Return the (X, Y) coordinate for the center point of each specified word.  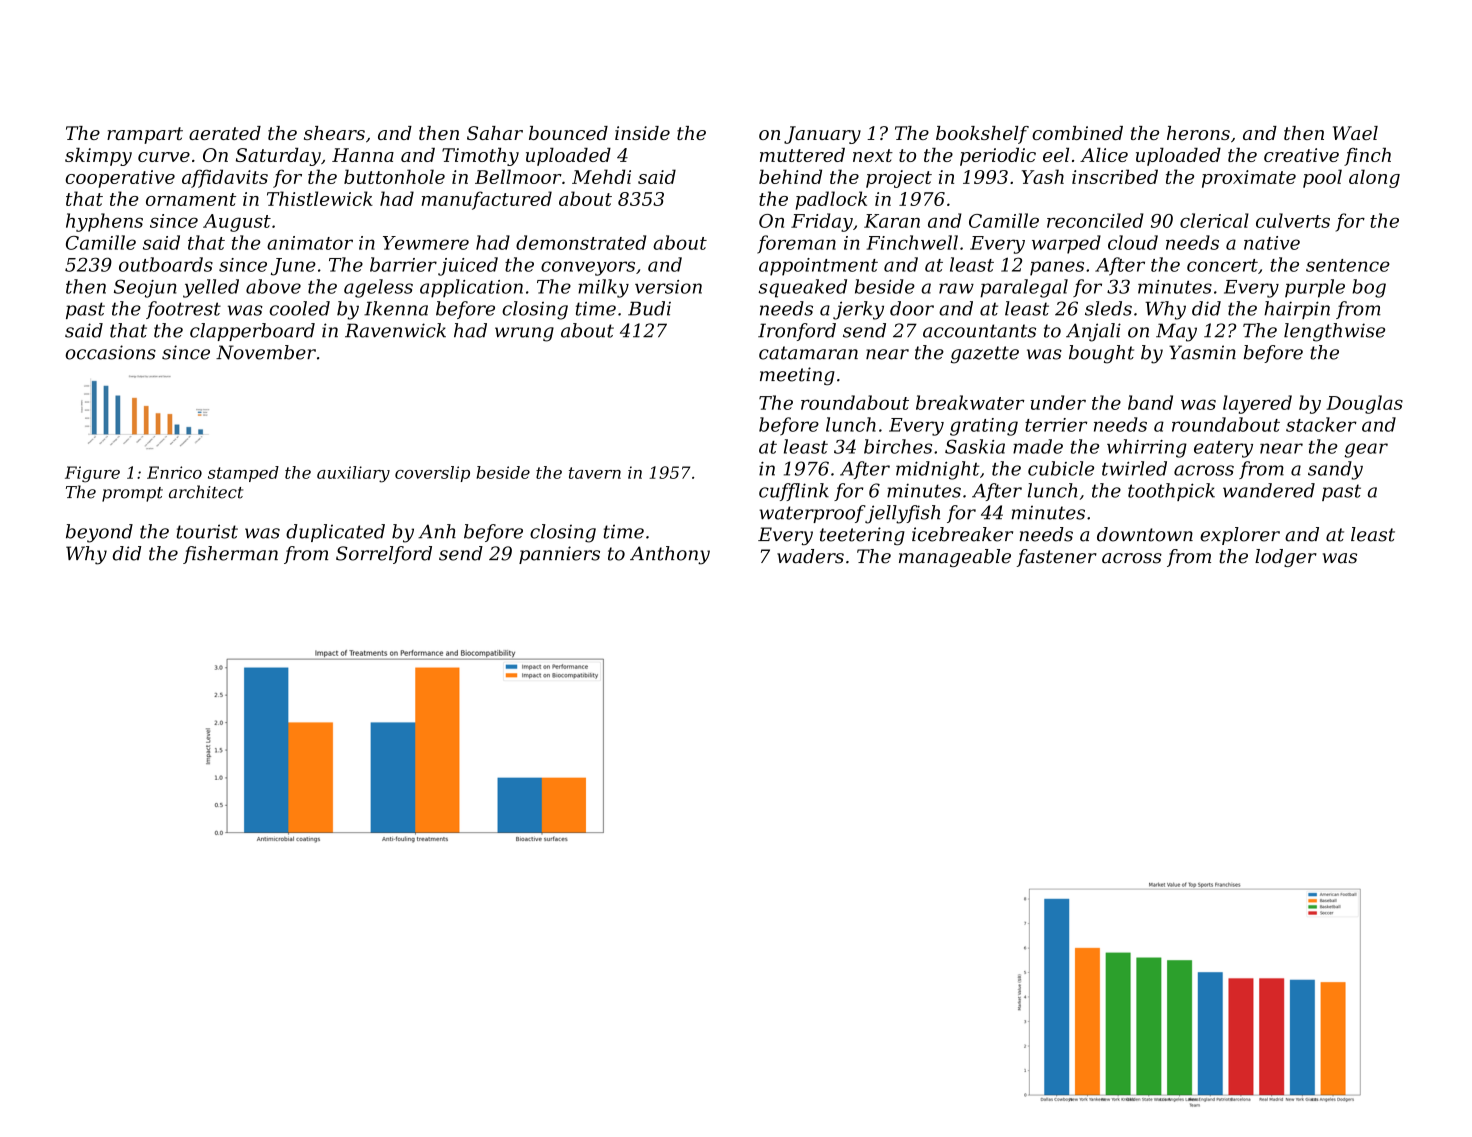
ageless (378, 288)
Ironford (797, 332)
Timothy (480, 157)
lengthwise (1334, 332)
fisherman (230, 555)
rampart (145, 135)
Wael (1355, 133)
